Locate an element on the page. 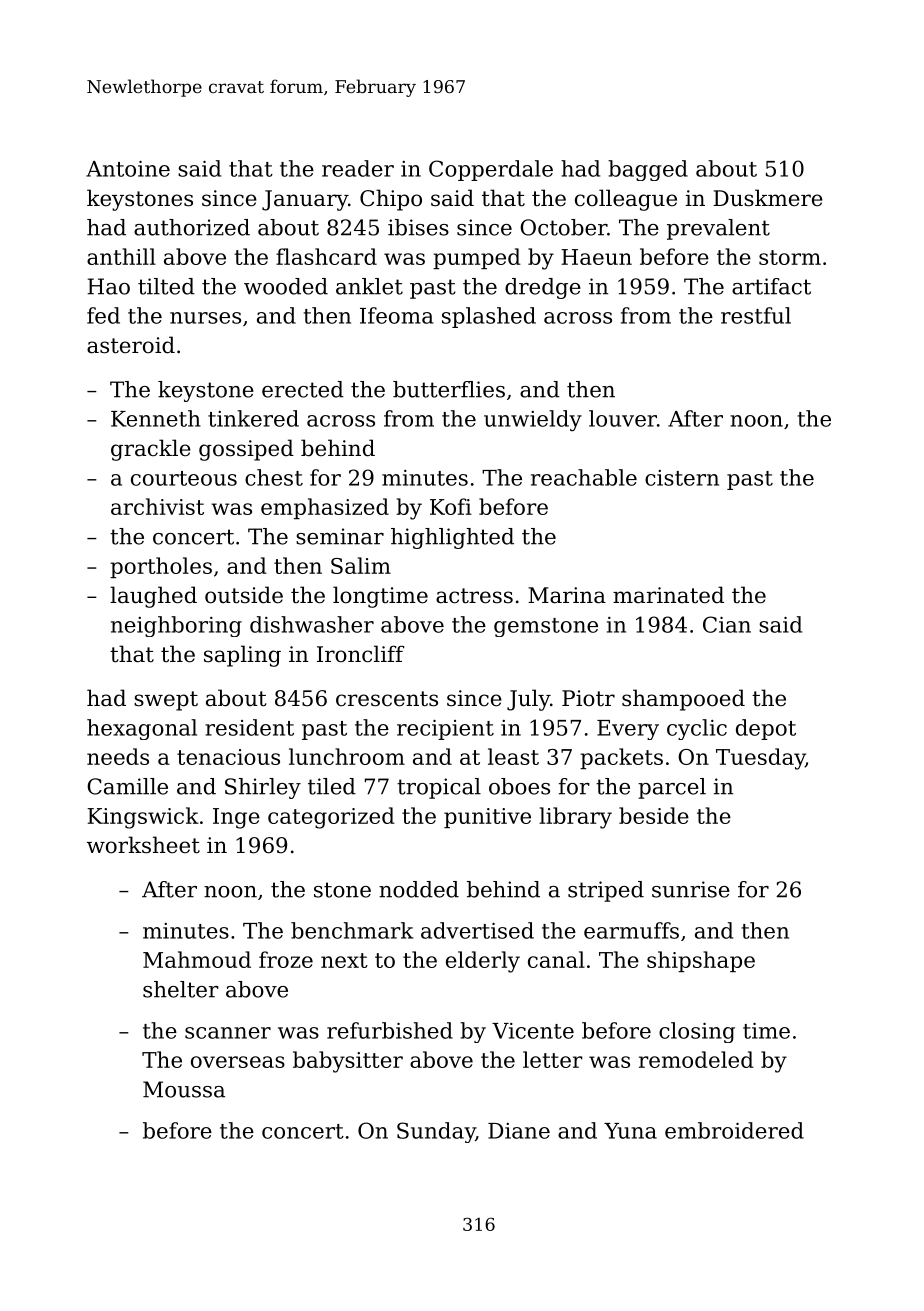 The image size is (924, 1311). Ironcliff is located at coordinates (360, 654).
